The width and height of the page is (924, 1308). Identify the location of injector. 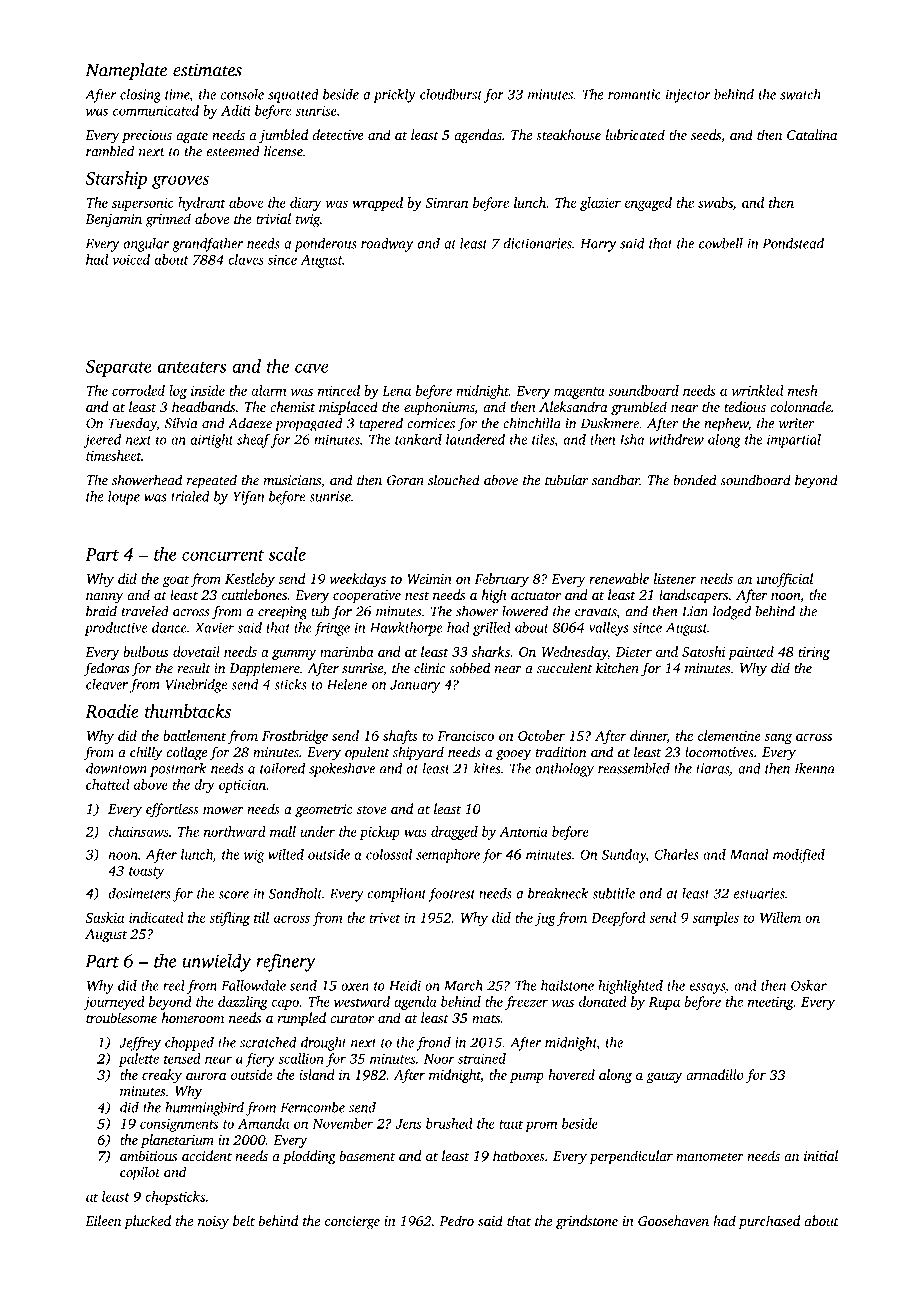
(688, 96).
